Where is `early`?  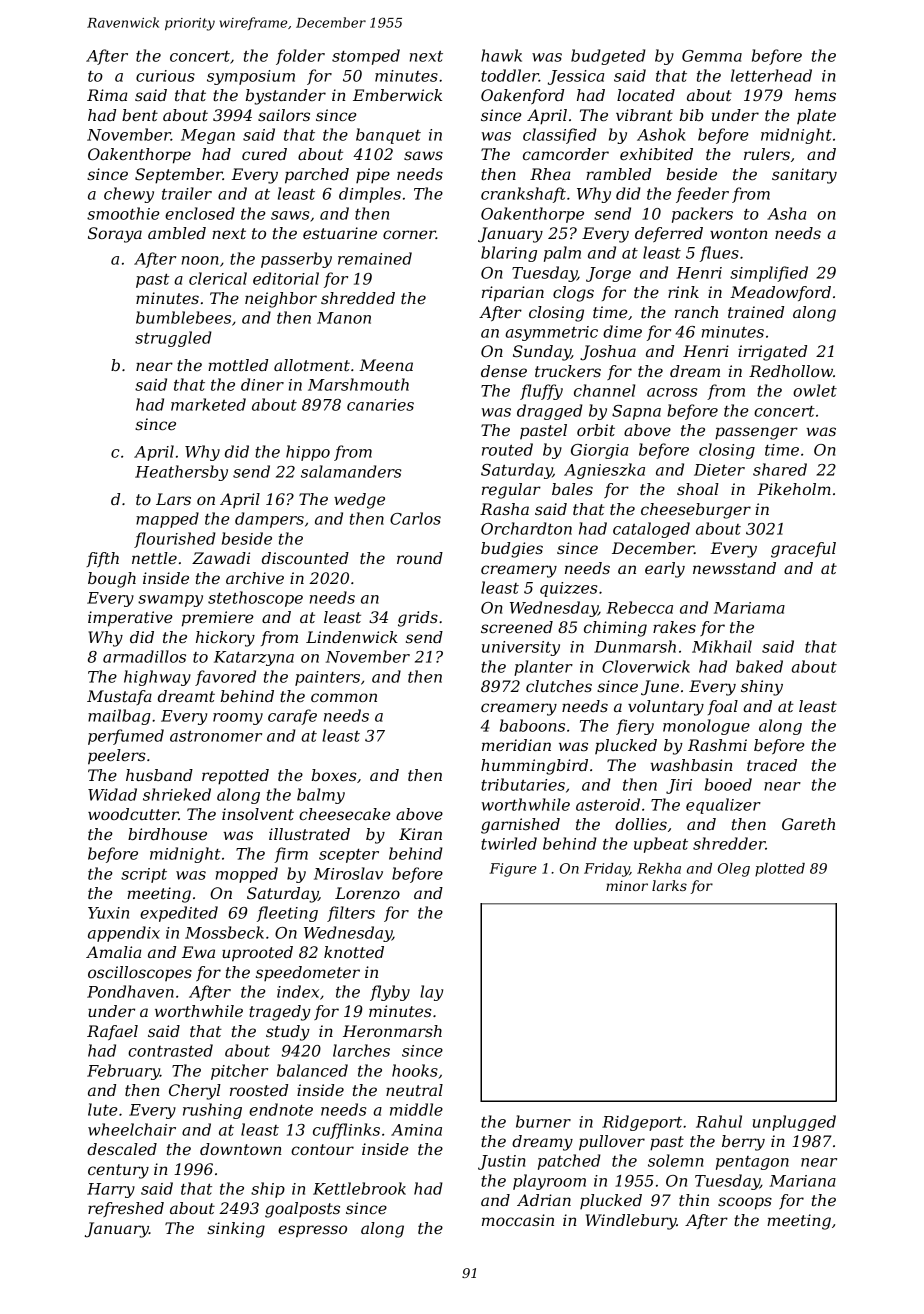
early is located at coordinates (665, 570).
